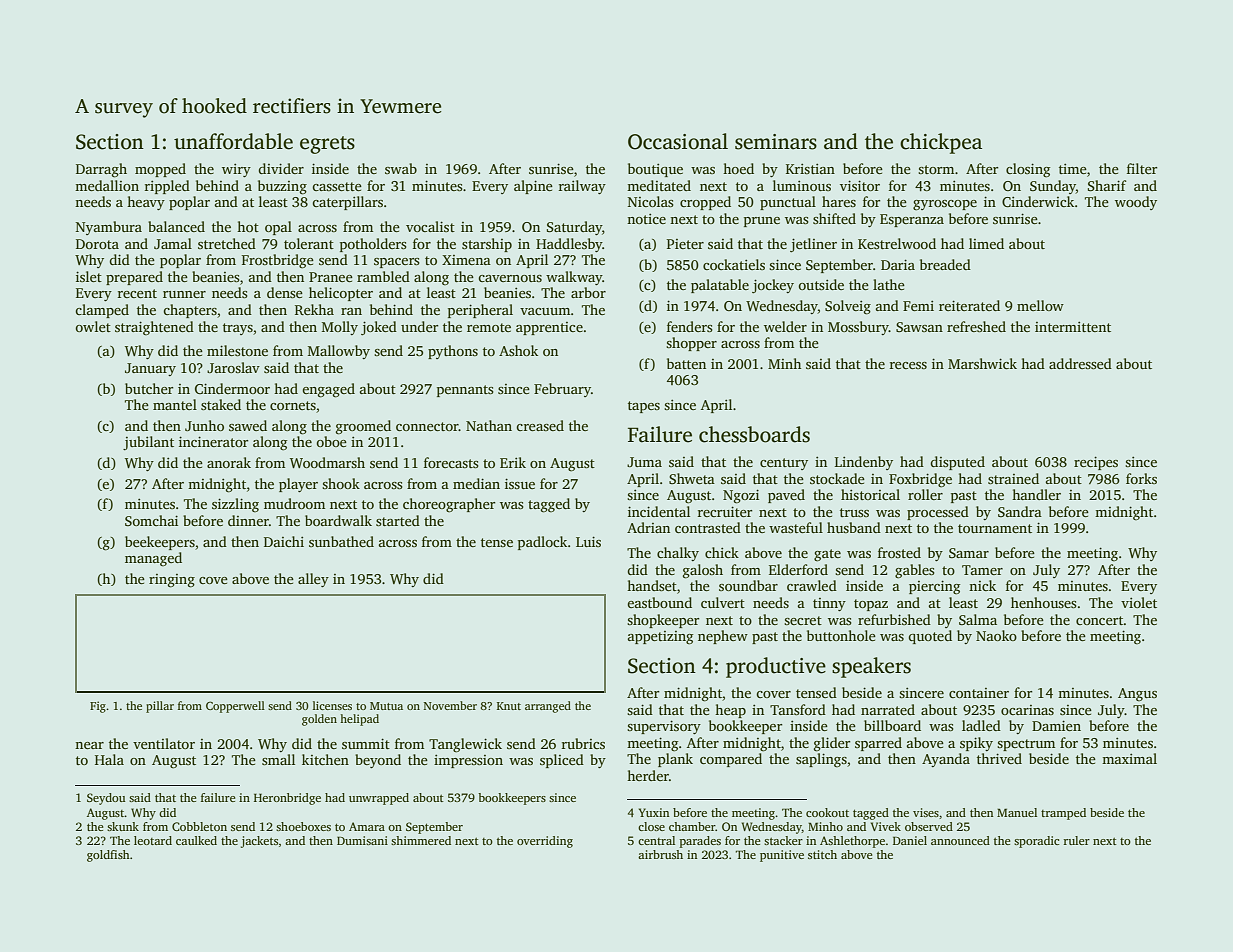 This screenshot has width=1233, height=952. What do you see at coordinates (233, 141) in the screenshot?
I see `unaffordable` at bounding box center [233, 141].
